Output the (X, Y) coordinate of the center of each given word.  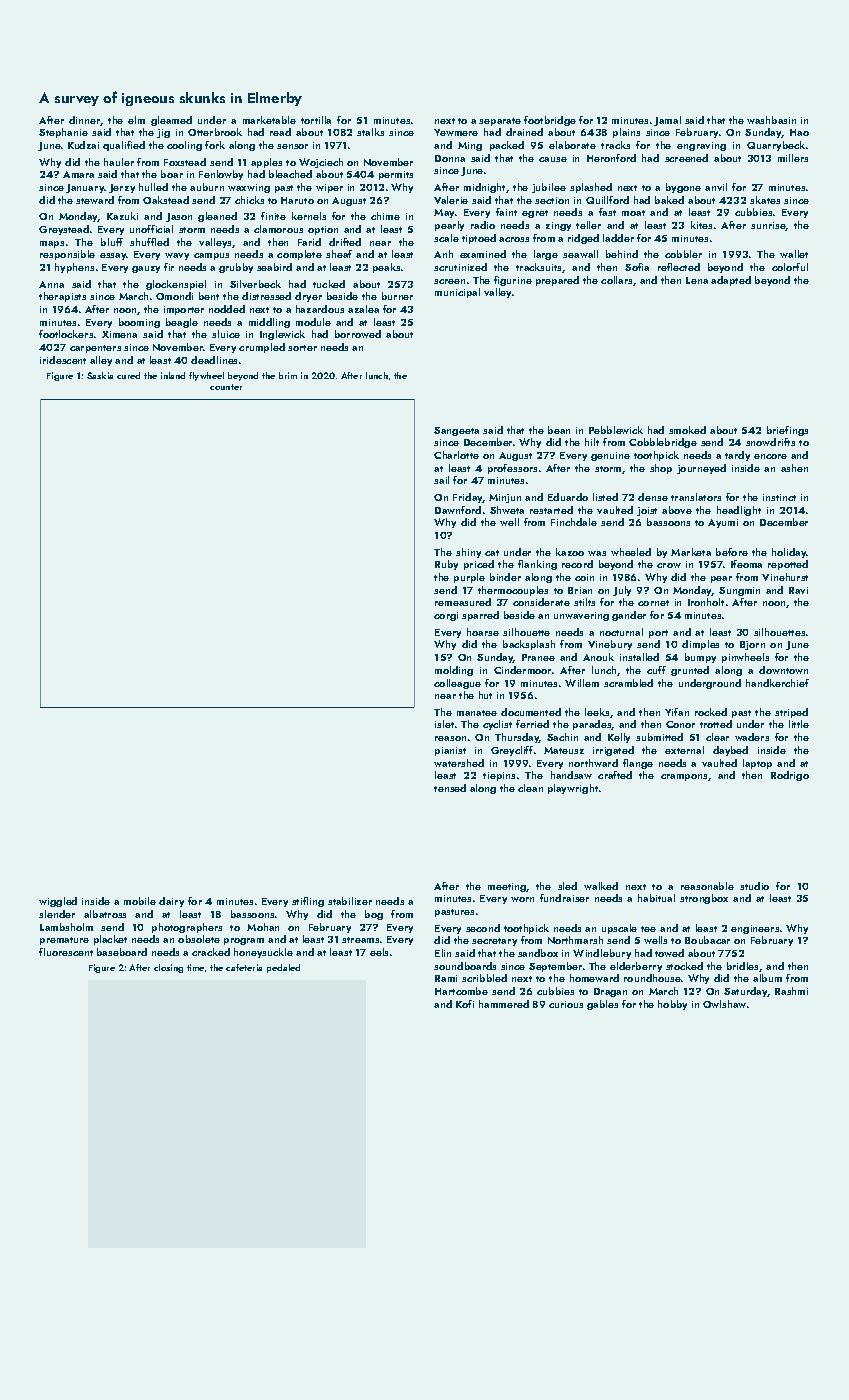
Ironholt (706, 602)
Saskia (100, 375)
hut (485, 695)
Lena (697, 280)
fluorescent (66, 952)
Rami (446, 978)
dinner (85, 121)
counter (226, 387)
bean (559, 430)
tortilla (316, 120)
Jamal (667, 121)
